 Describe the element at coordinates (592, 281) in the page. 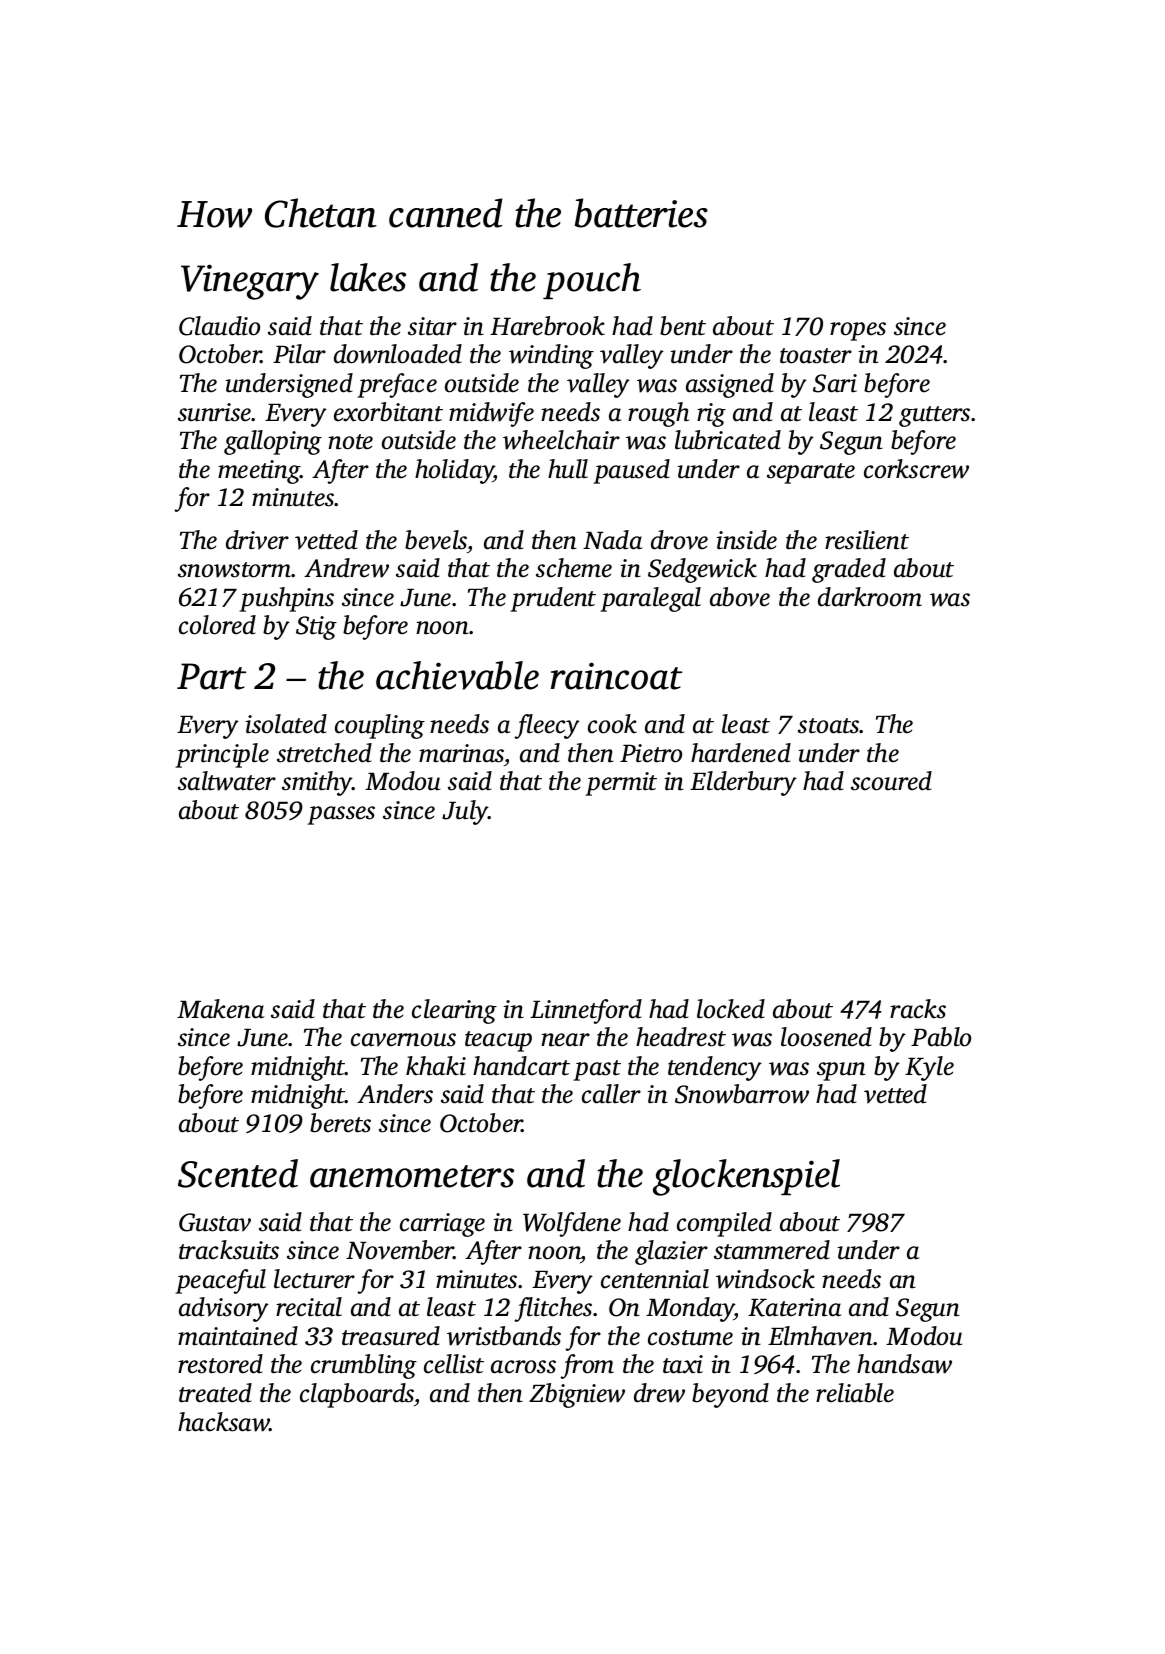

I see `pouch` at that location.
